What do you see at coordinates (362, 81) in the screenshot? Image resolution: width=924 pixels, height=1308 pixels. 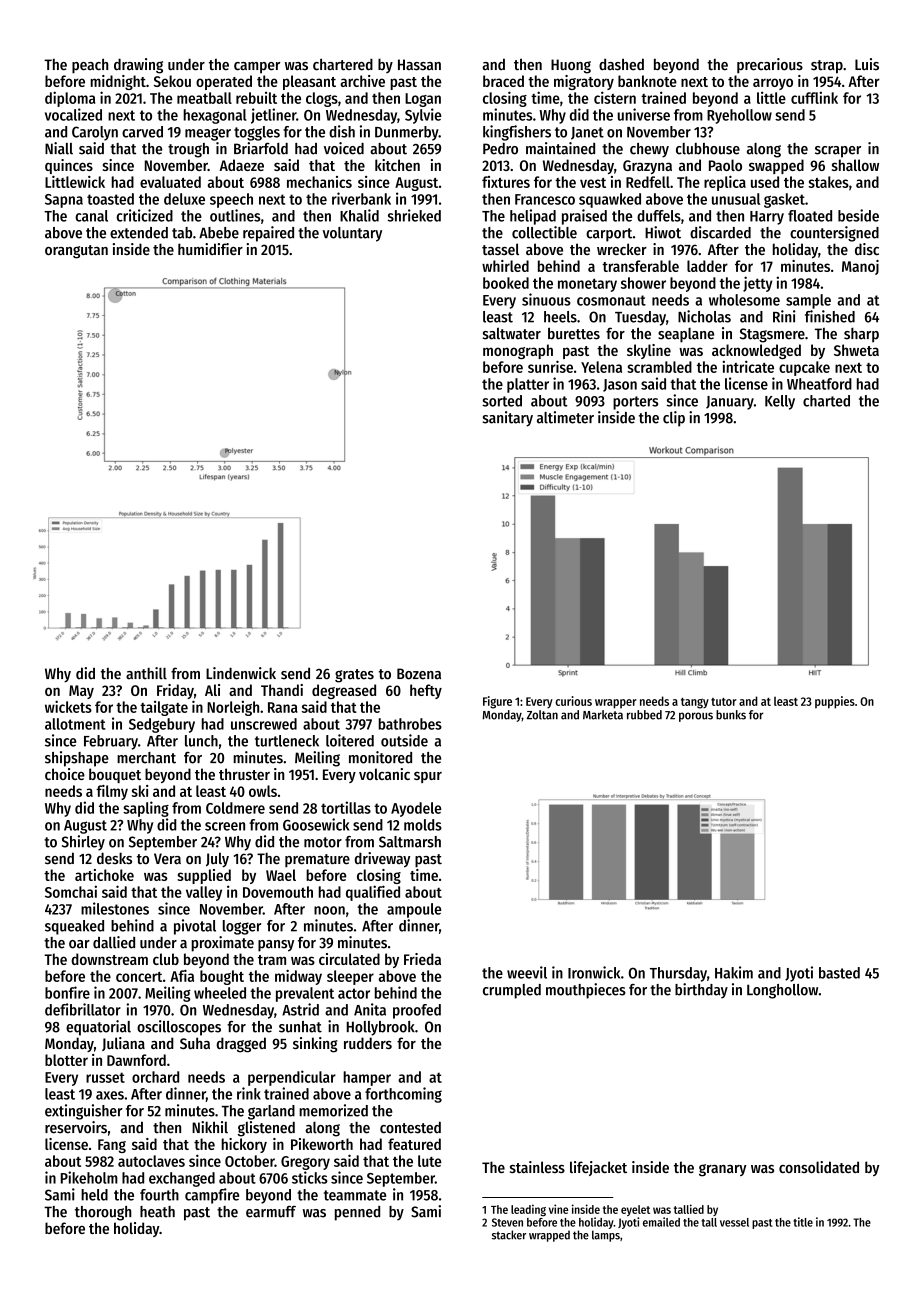 I see `archive` at bounding box center [362, 81].
